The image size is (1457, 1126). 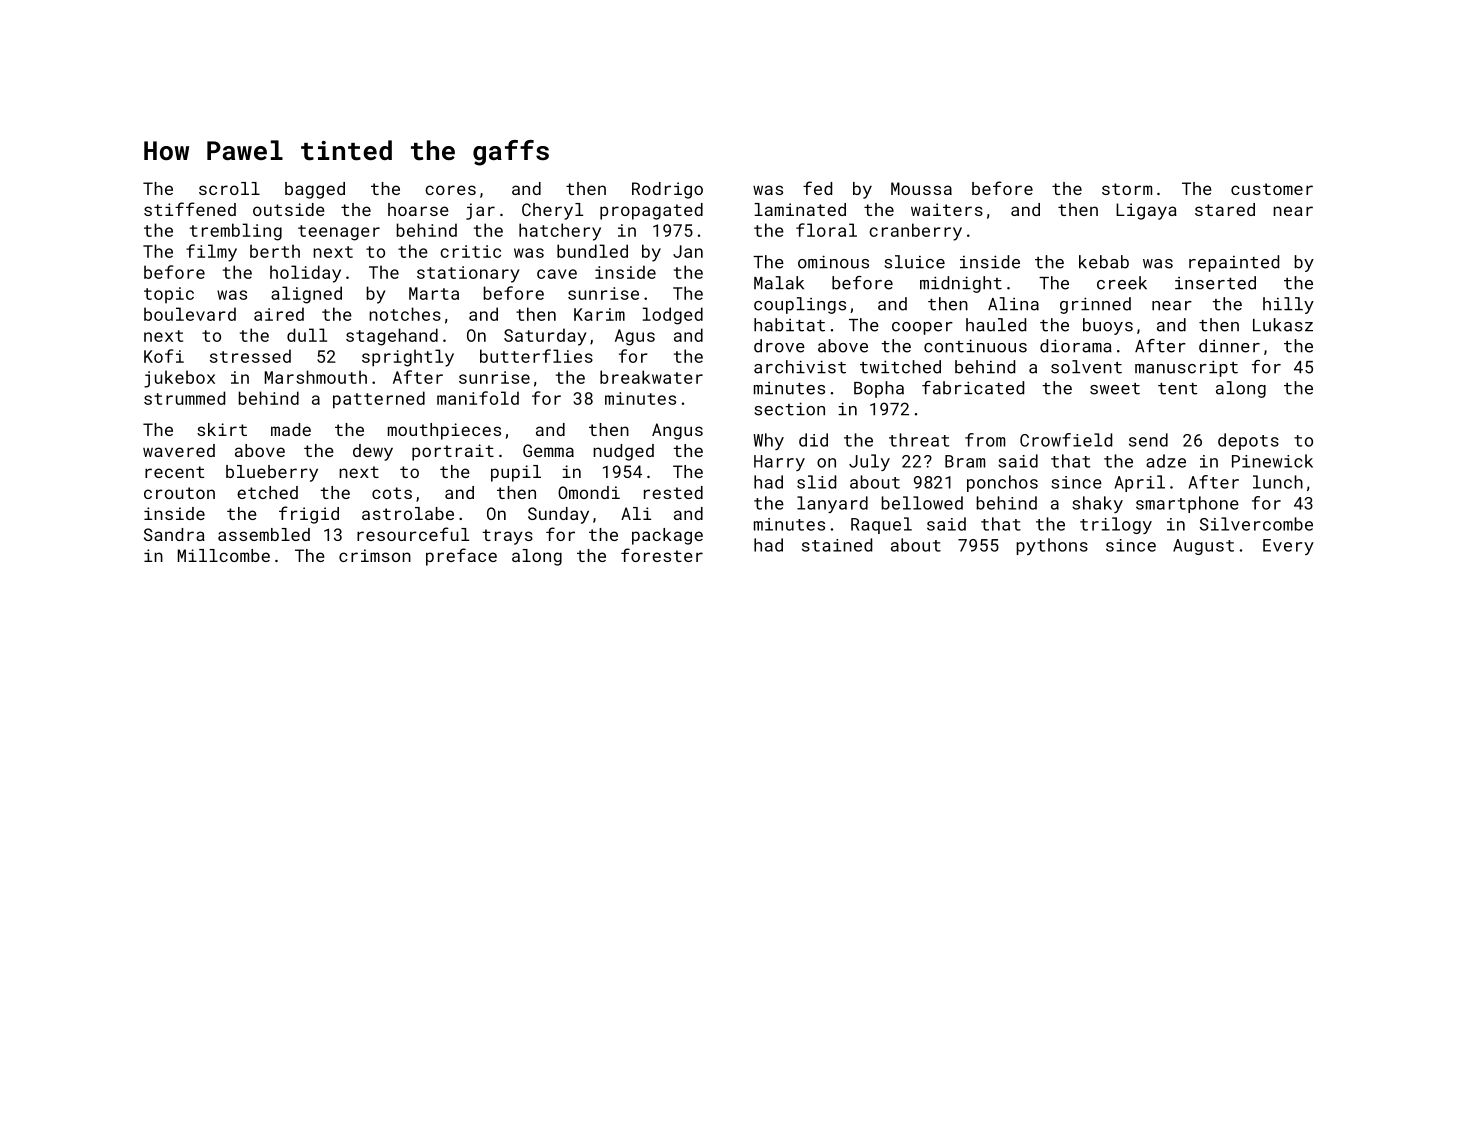 I want to click on mouthpieces, so click(x=444, y=431).
